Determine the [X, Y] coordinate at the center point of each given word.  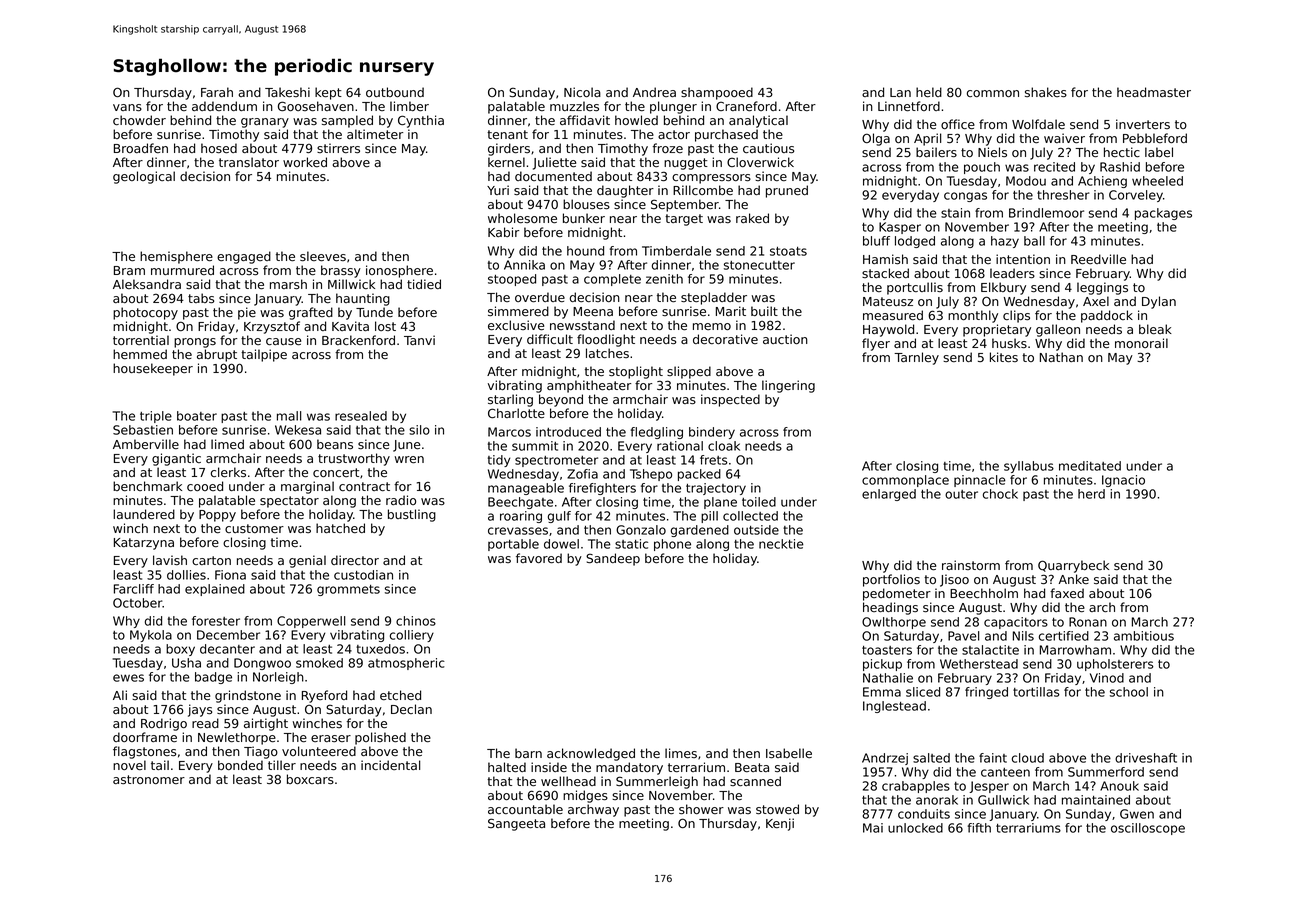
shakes [1046, 92]
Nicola [582, 92]
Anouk [1119, 786]
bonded [240, 765]
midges [585, 796]
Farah [217, 92]
